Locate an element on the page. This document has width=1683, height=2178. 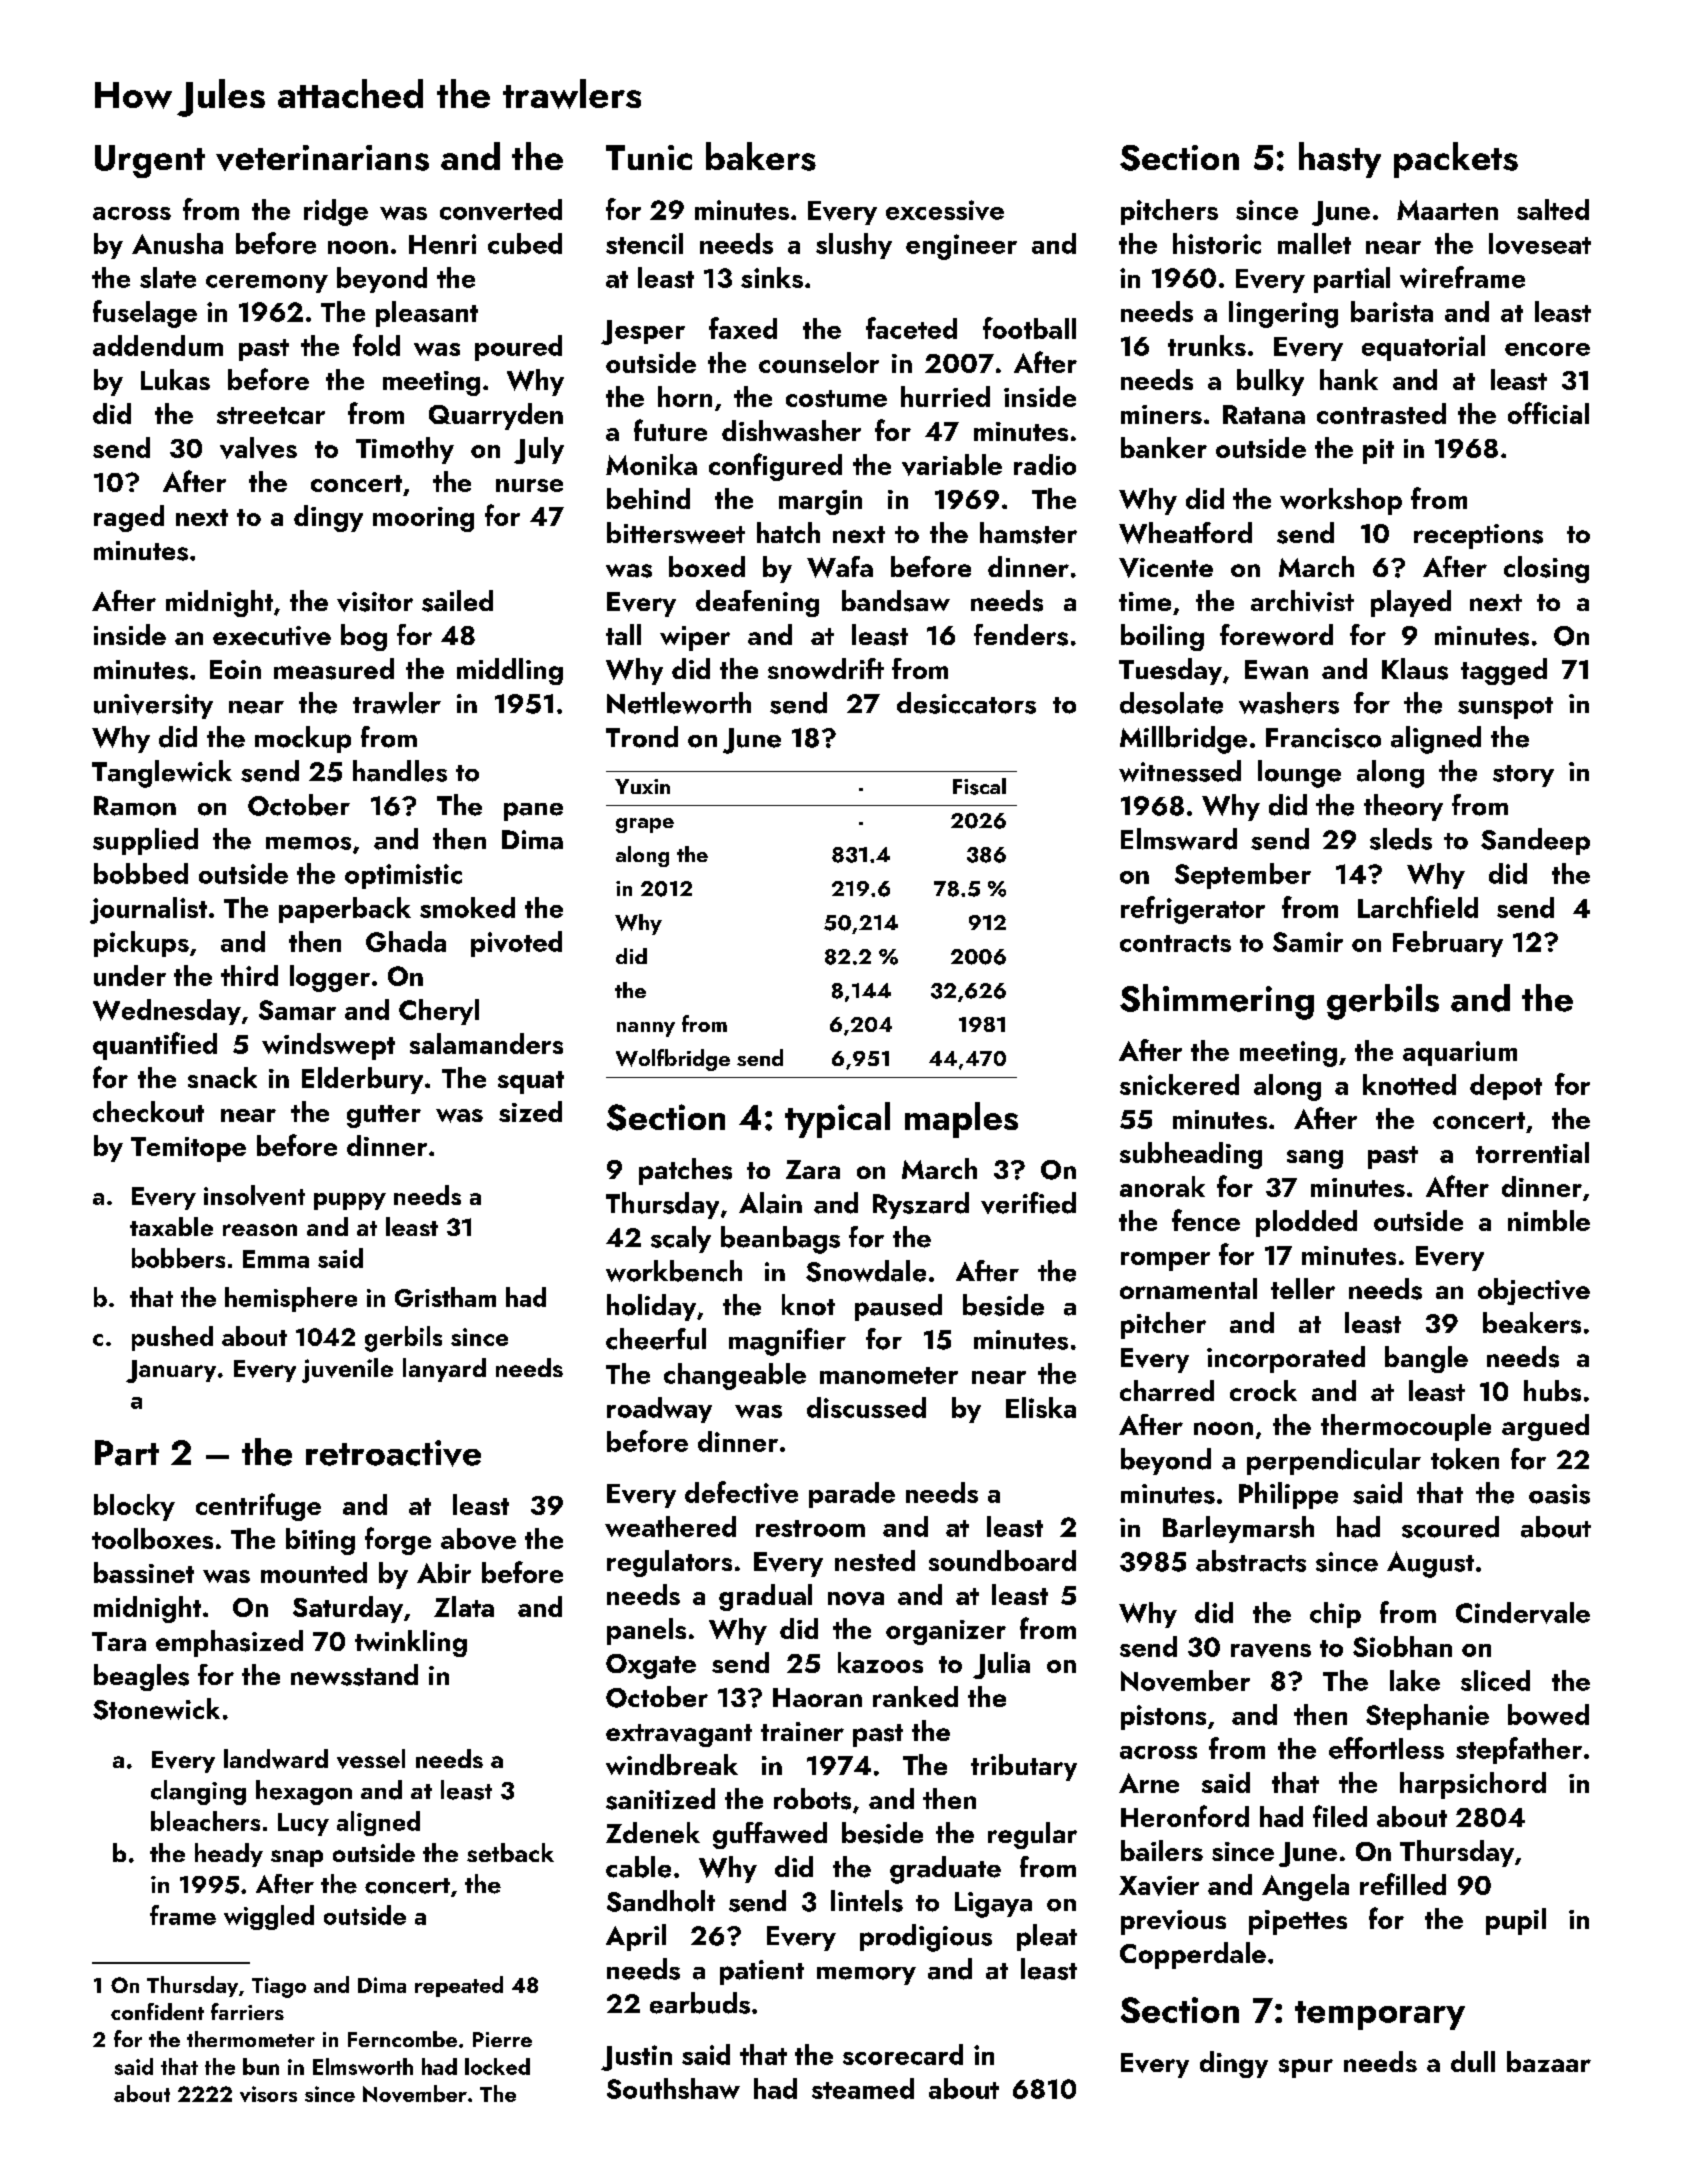
nimble is located at coordinates (1549, 1220).
